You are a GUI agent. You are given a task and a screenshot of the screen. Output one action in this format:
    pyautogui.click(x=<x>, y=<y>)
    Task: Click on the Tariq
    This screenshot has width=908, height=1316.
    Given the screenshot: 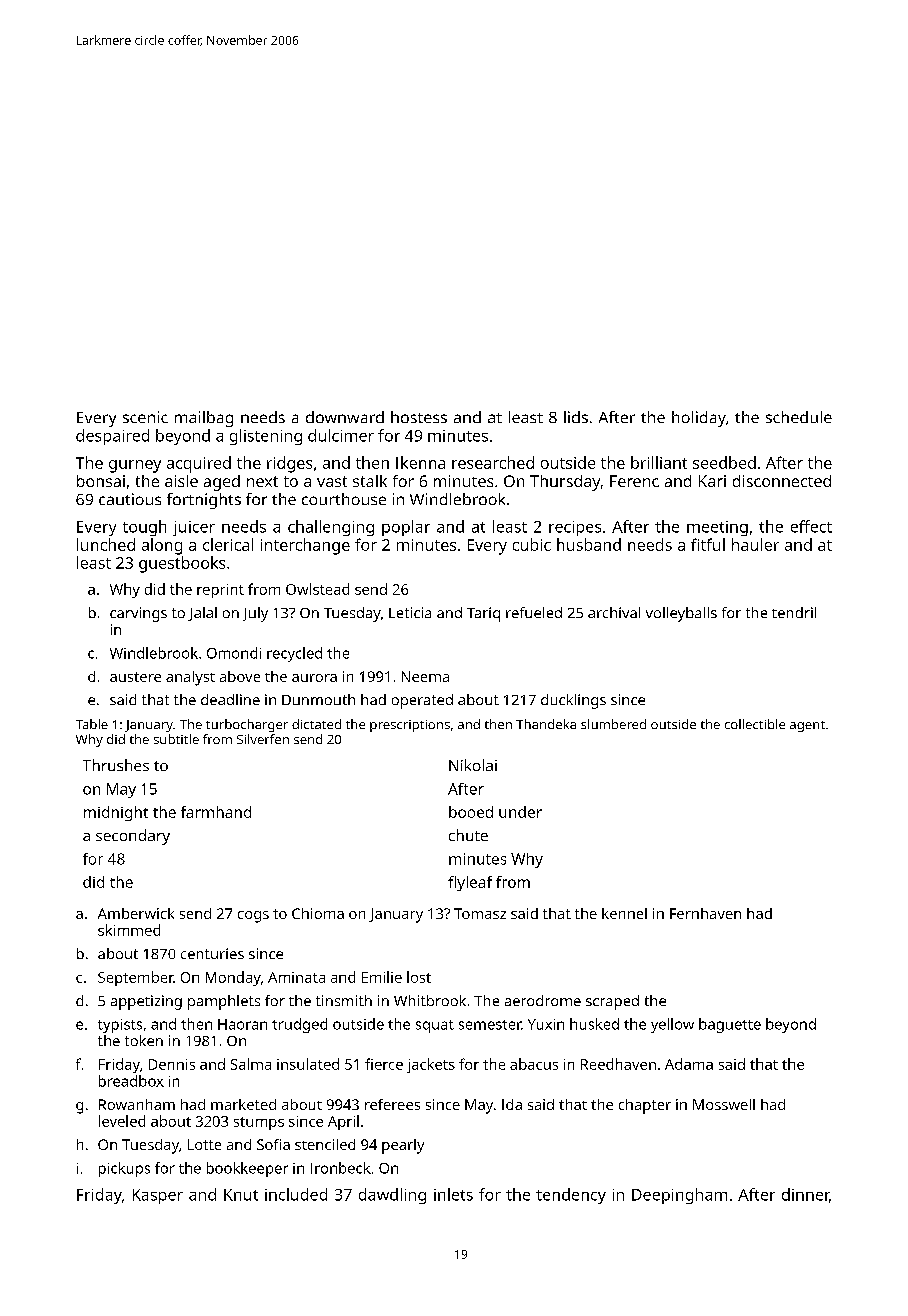 What is the action you would take?
    pyautogui.click(x=483, y=614)
